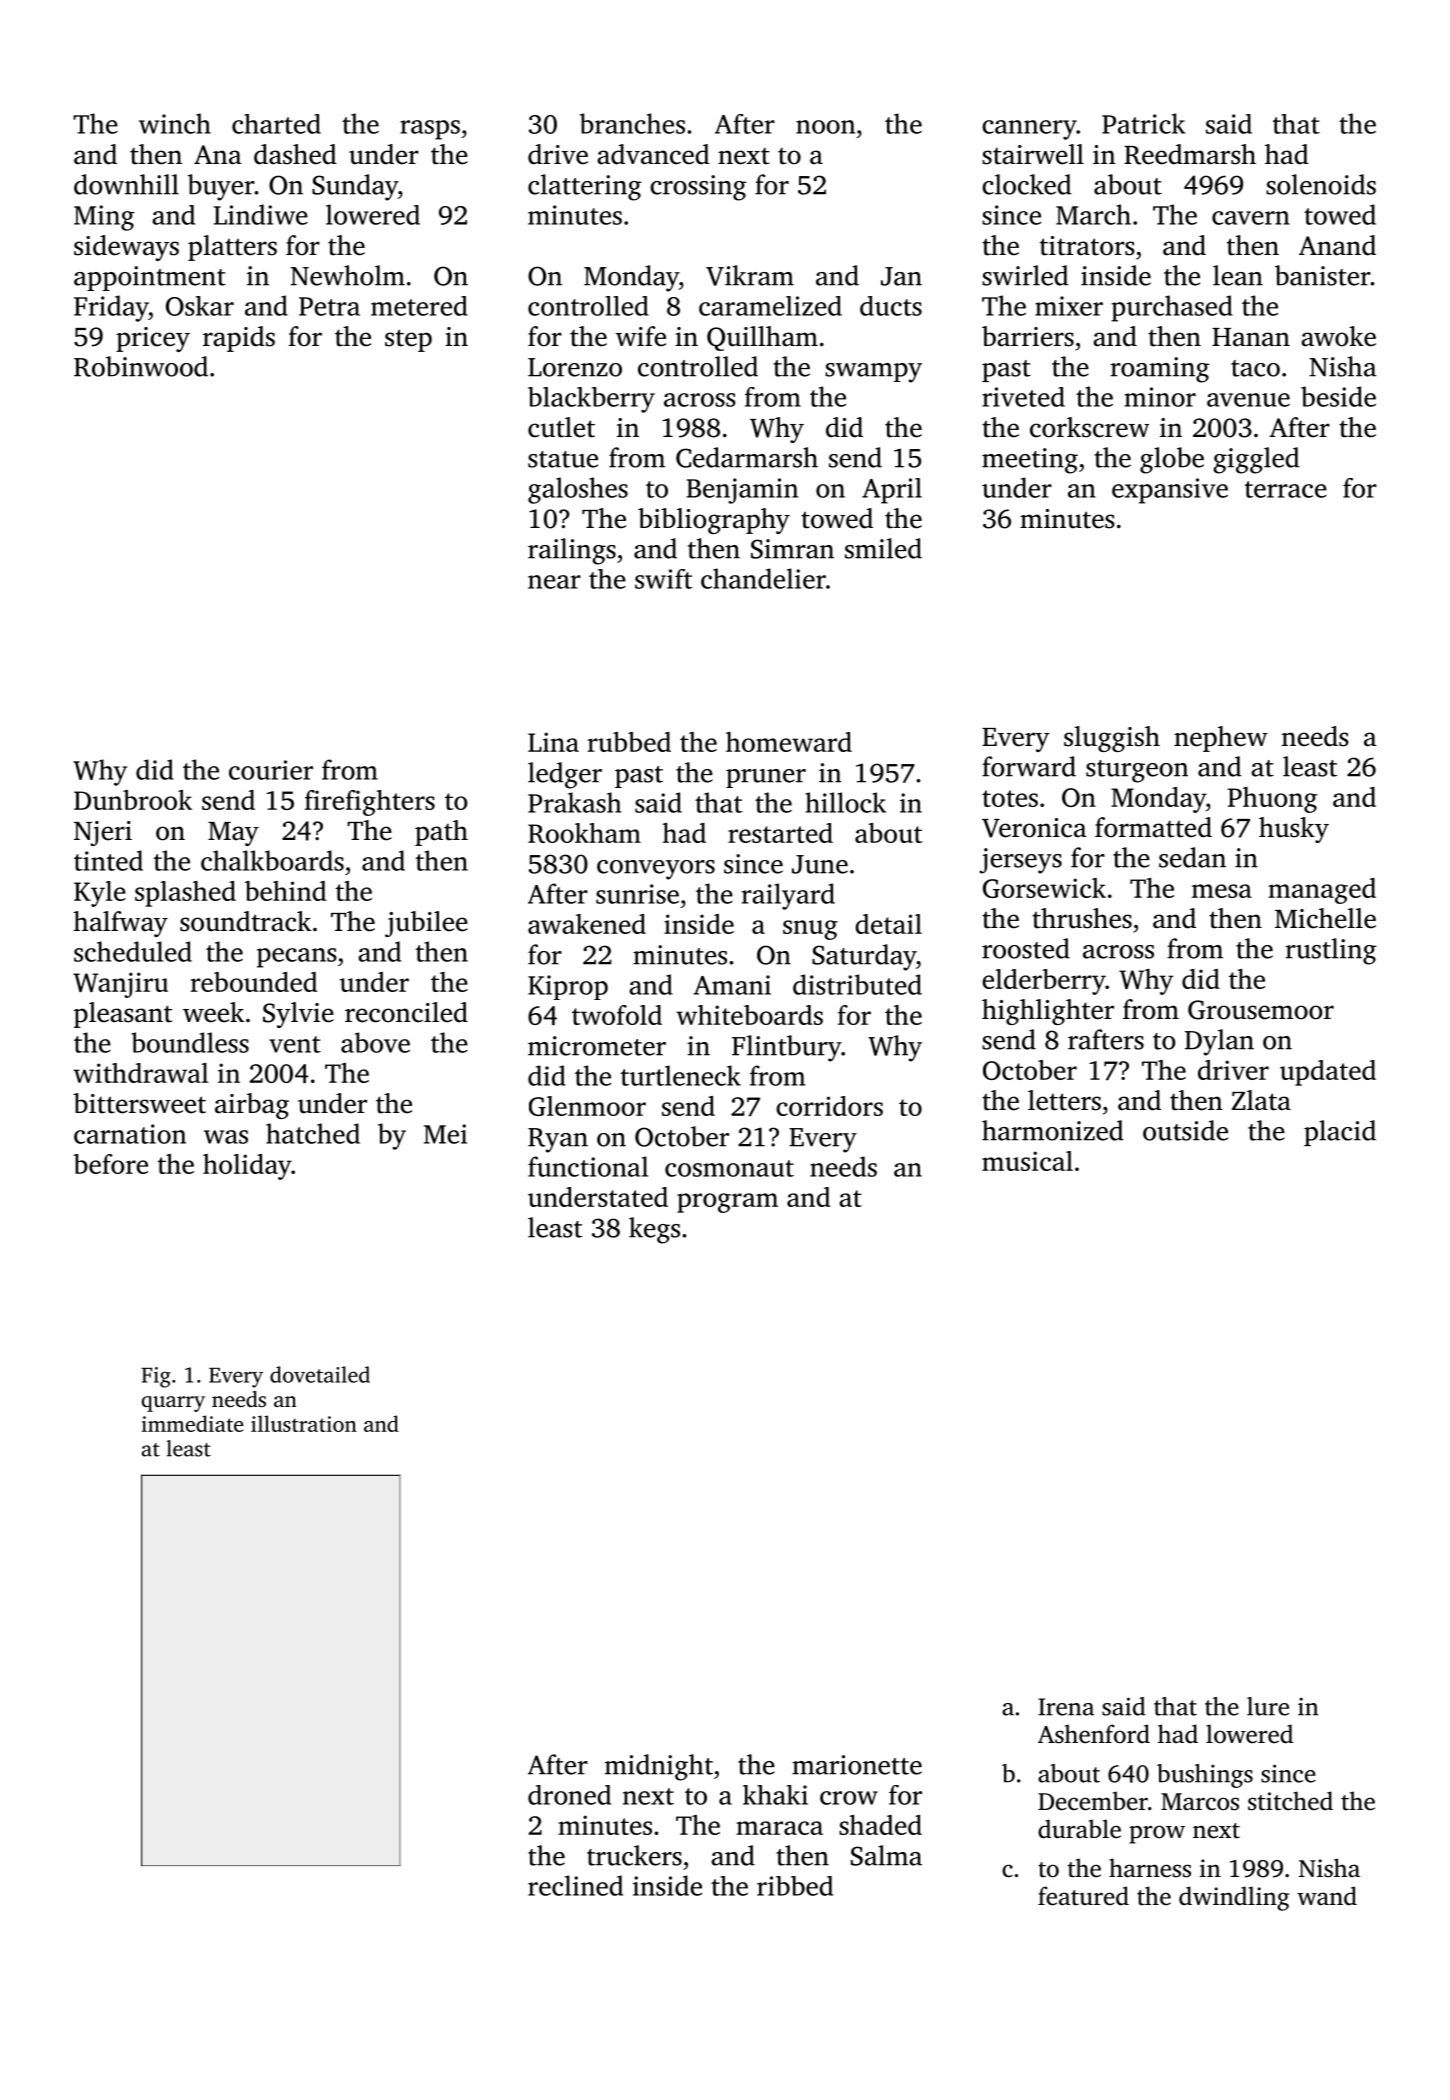 The width and height of the document is (1450, 2100). Describe the element at coordinates (1340, 1133) in the document. I see `placid` at that location.
